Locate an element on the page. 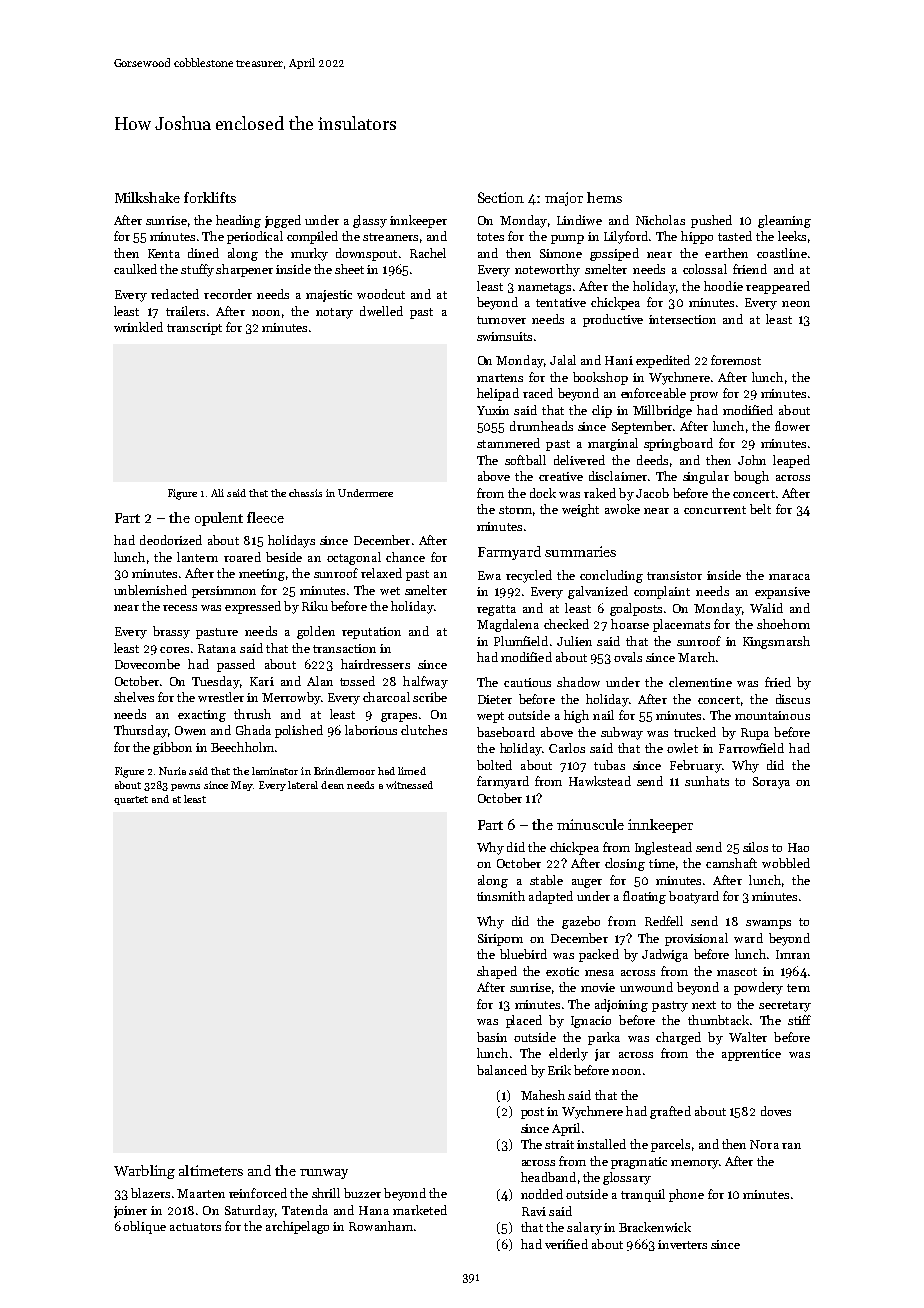  Inglestead is located at coordinates (663, 848).
